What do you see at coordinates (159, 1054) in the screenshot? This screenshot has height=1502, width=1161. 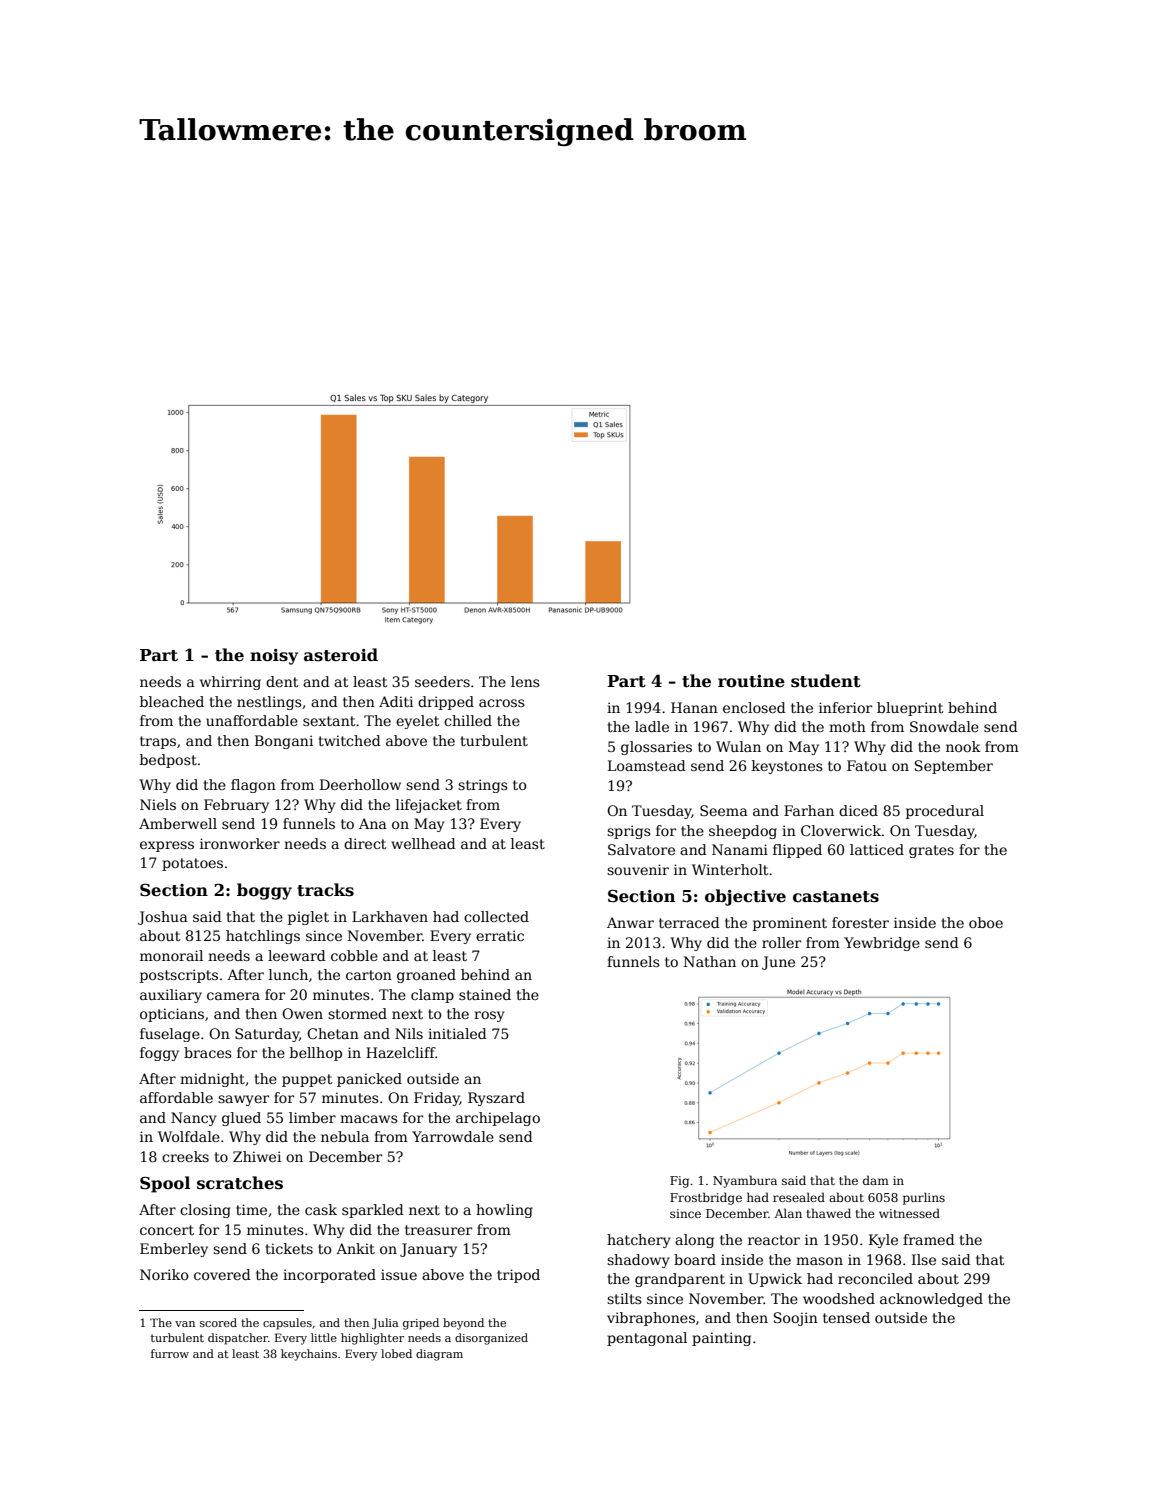 I see `foggy` at bounding box center [159, 1054].
